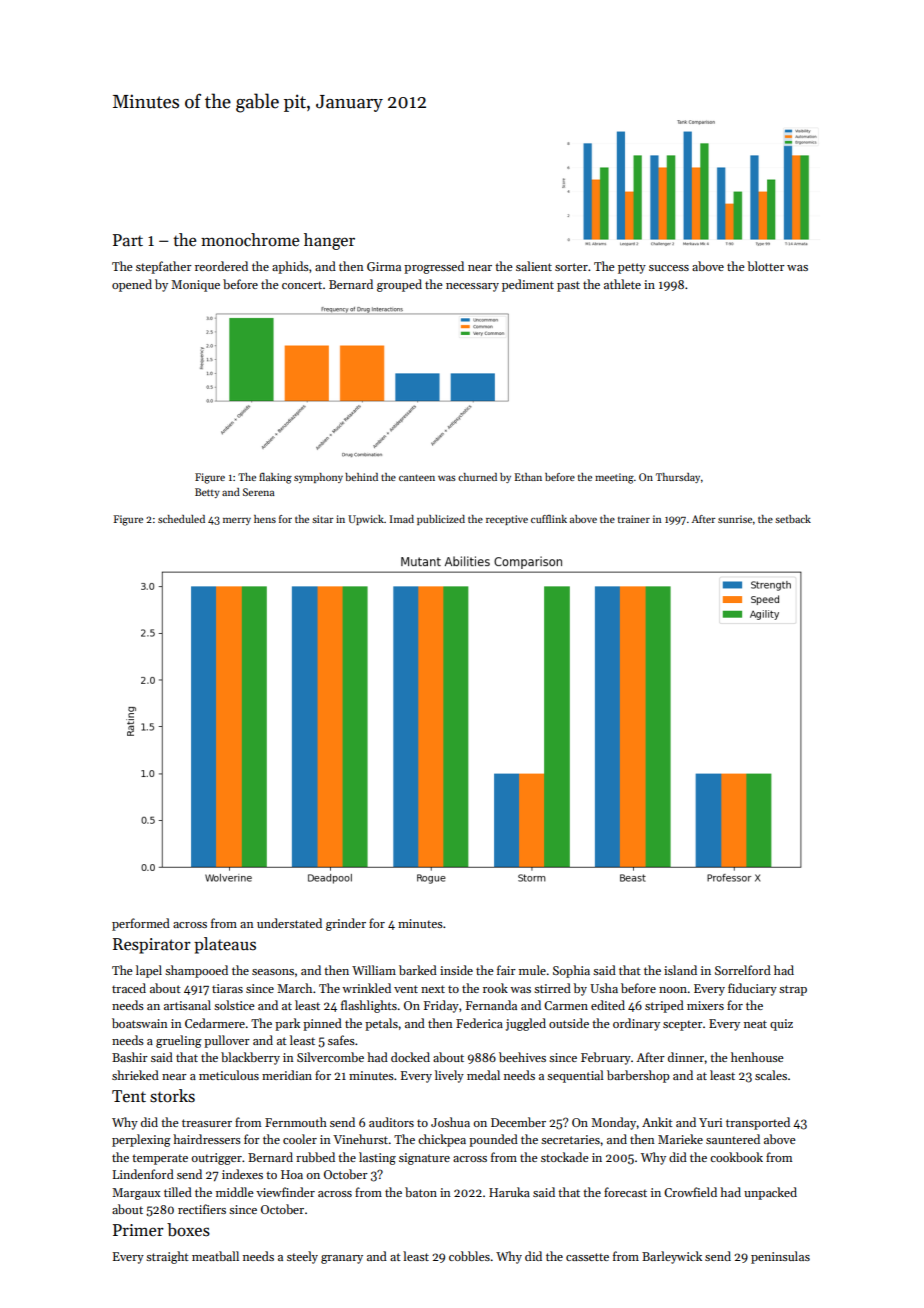 This screenshot has width=924, height=1308. Describe the element at coordinates (302, 1257) in the screenshot. I see `steely` at that location.
